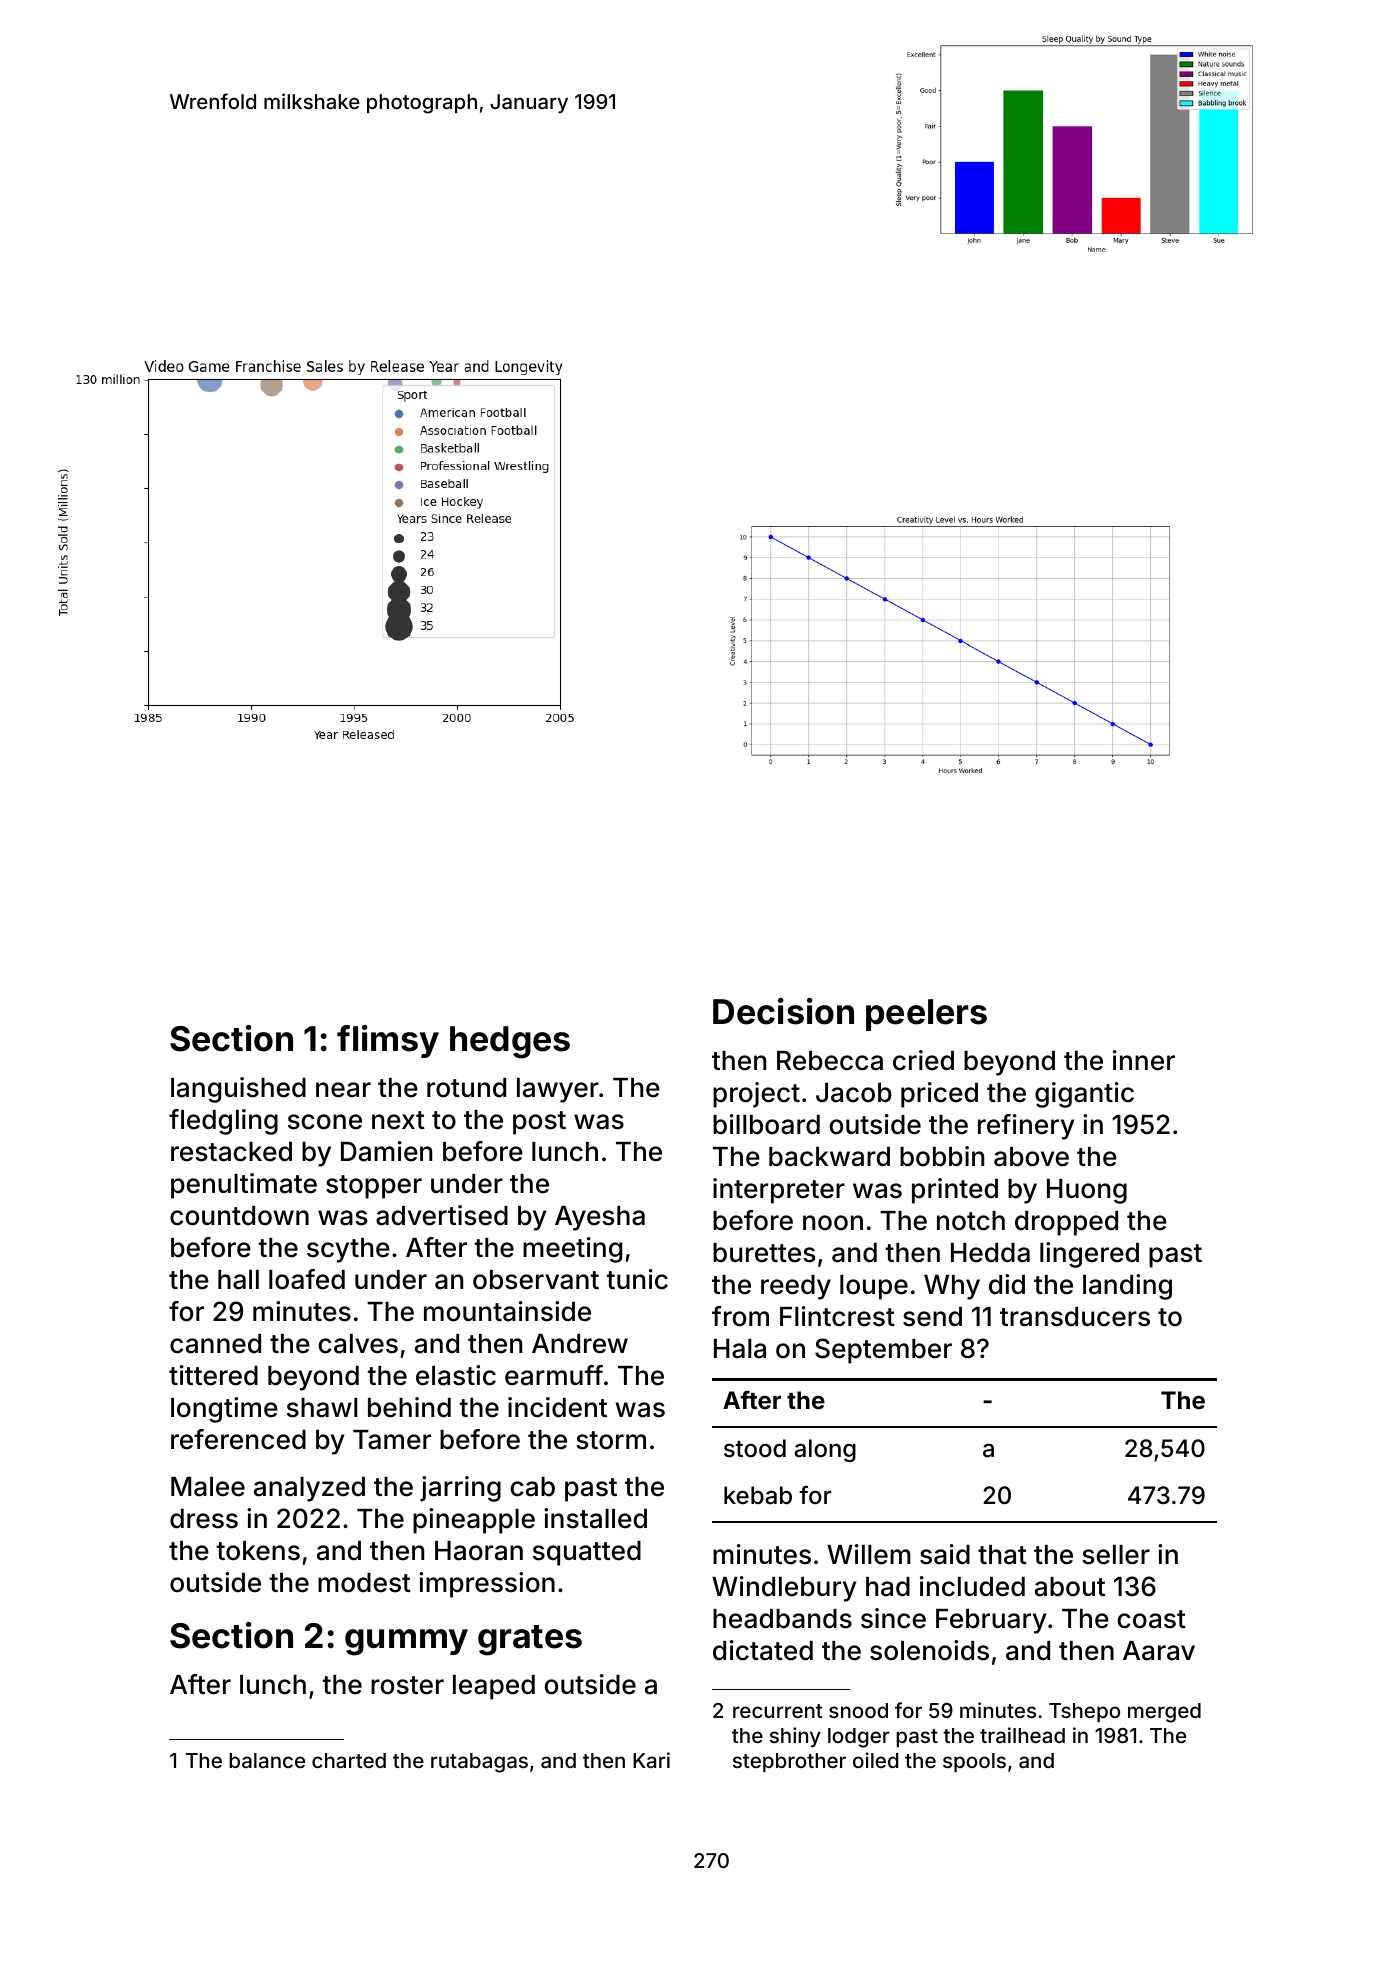 This screenshot has height=1969, width=1386. Describe the element at coordinates (926, 1015) in the screenshot. I see `peelers` at that location.
